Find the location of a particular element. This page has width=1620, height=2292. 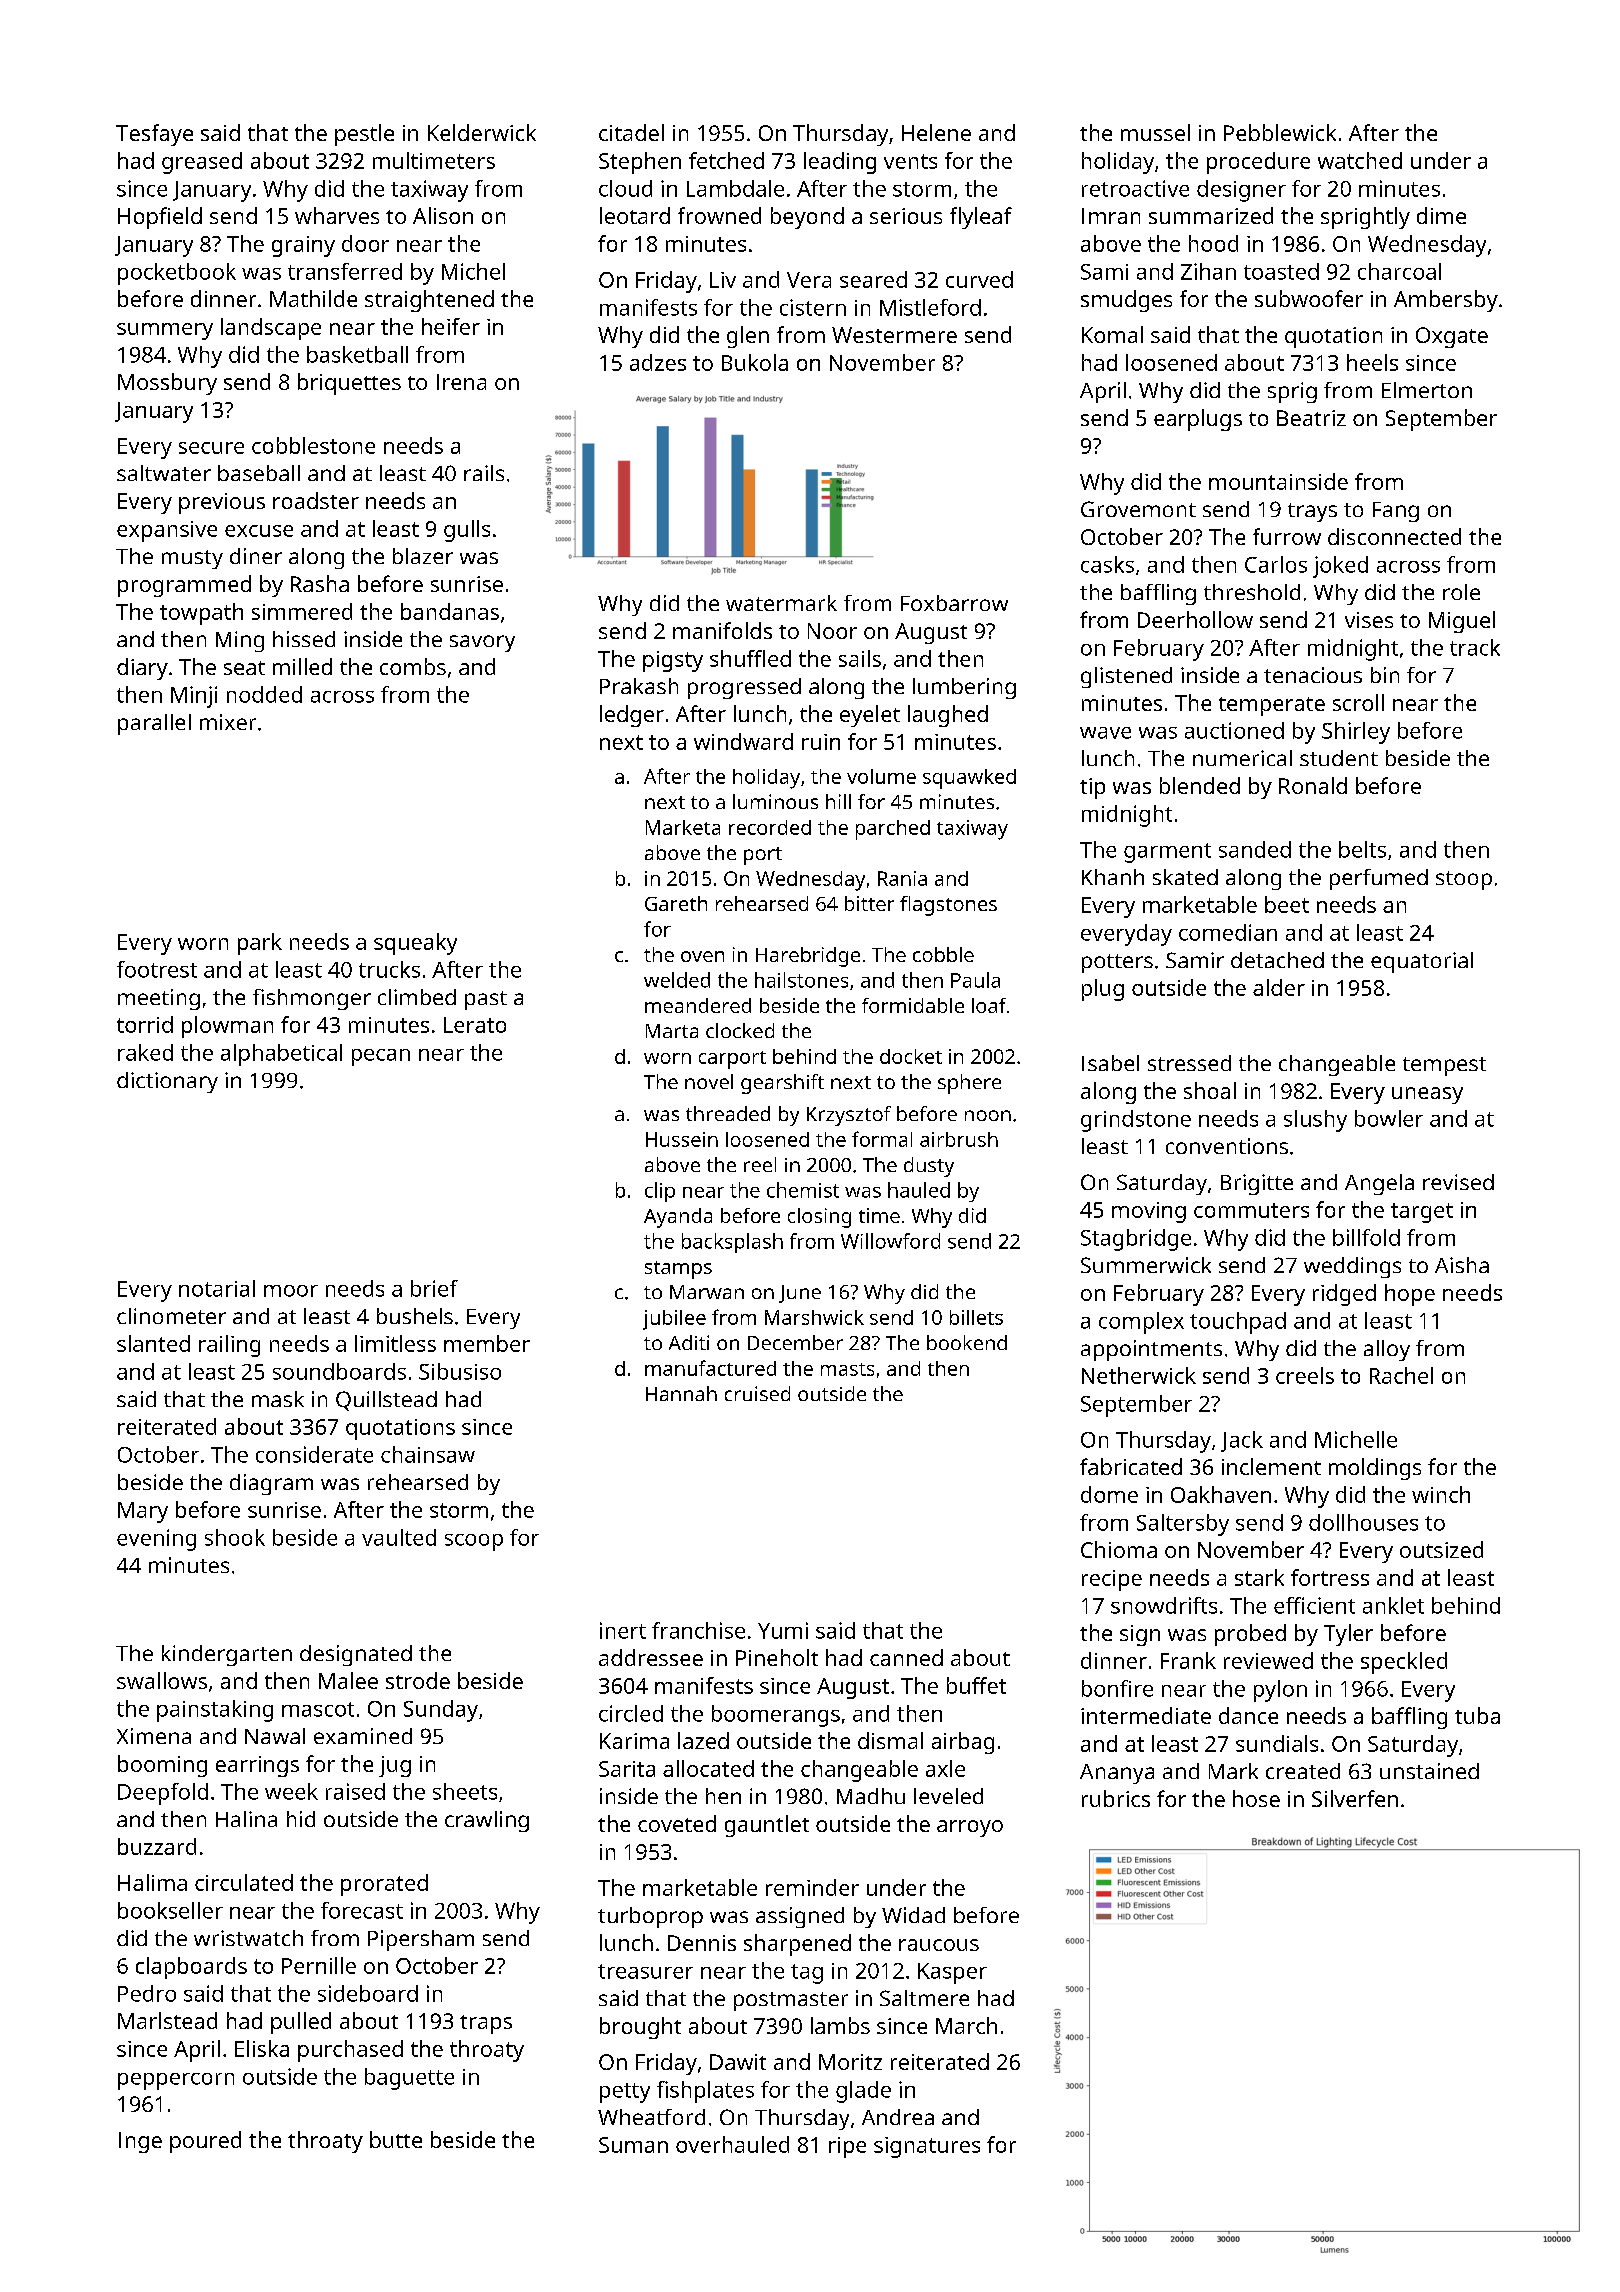

hissed is located at coordinates (304, 639).
